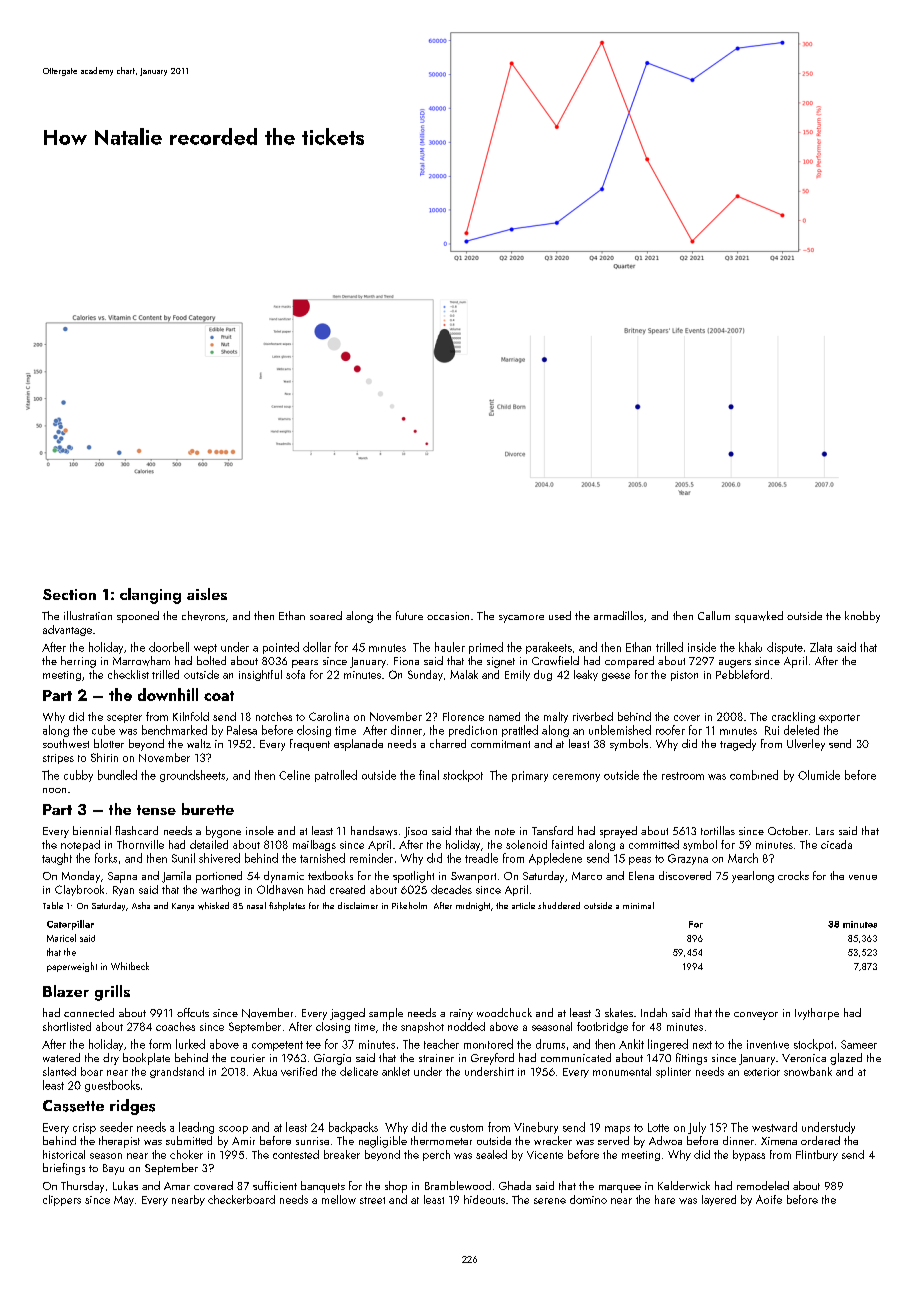 Image resolution: width=924 pixels, height=1308 pixels. What do you see at coordinates (409, 905) in the document?
I see `Pikeholm` at bounding box center [409, 905].
